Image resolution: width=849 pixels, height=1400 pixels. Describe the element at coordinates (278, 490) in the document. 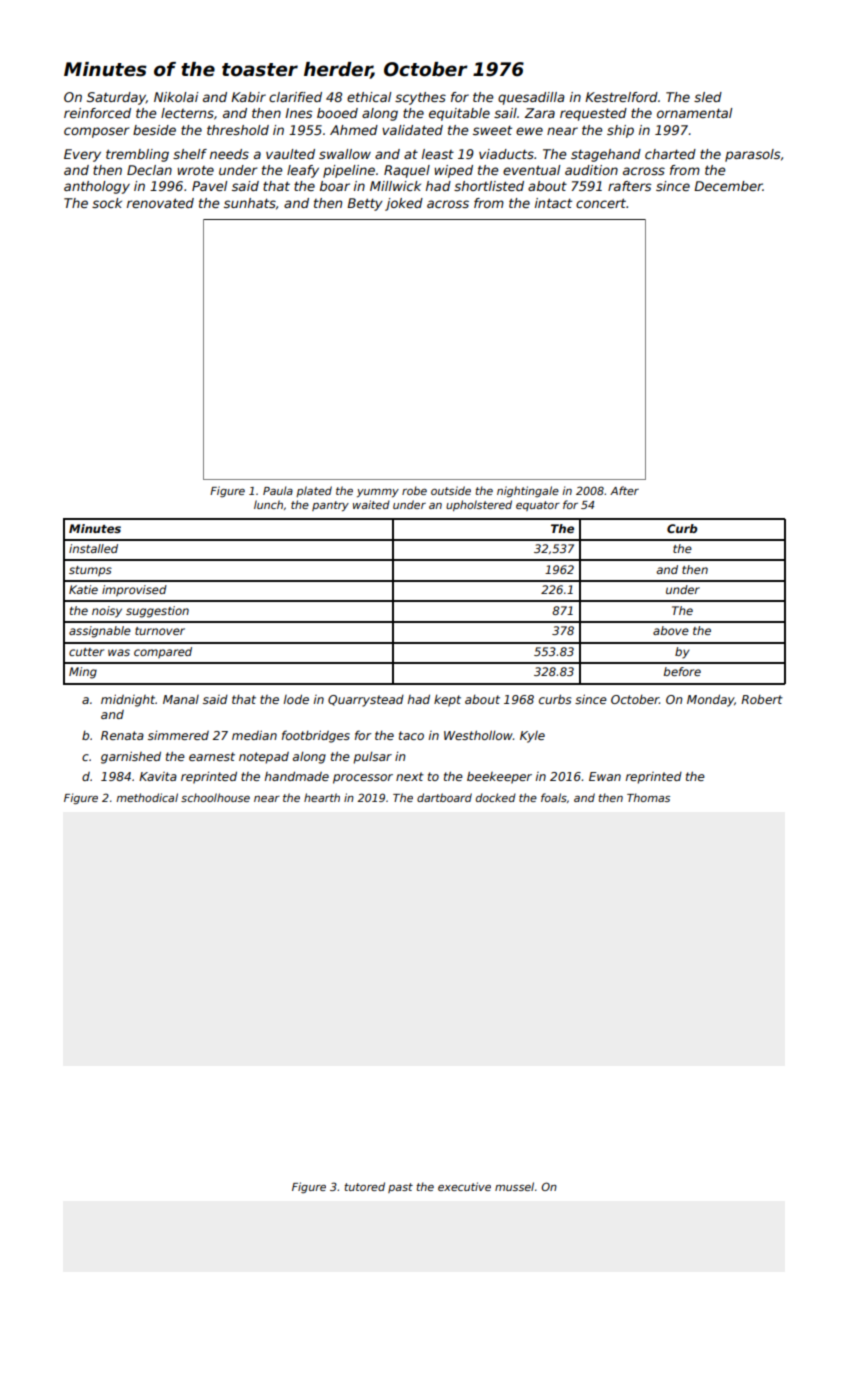

I see `Paula` at that location.
